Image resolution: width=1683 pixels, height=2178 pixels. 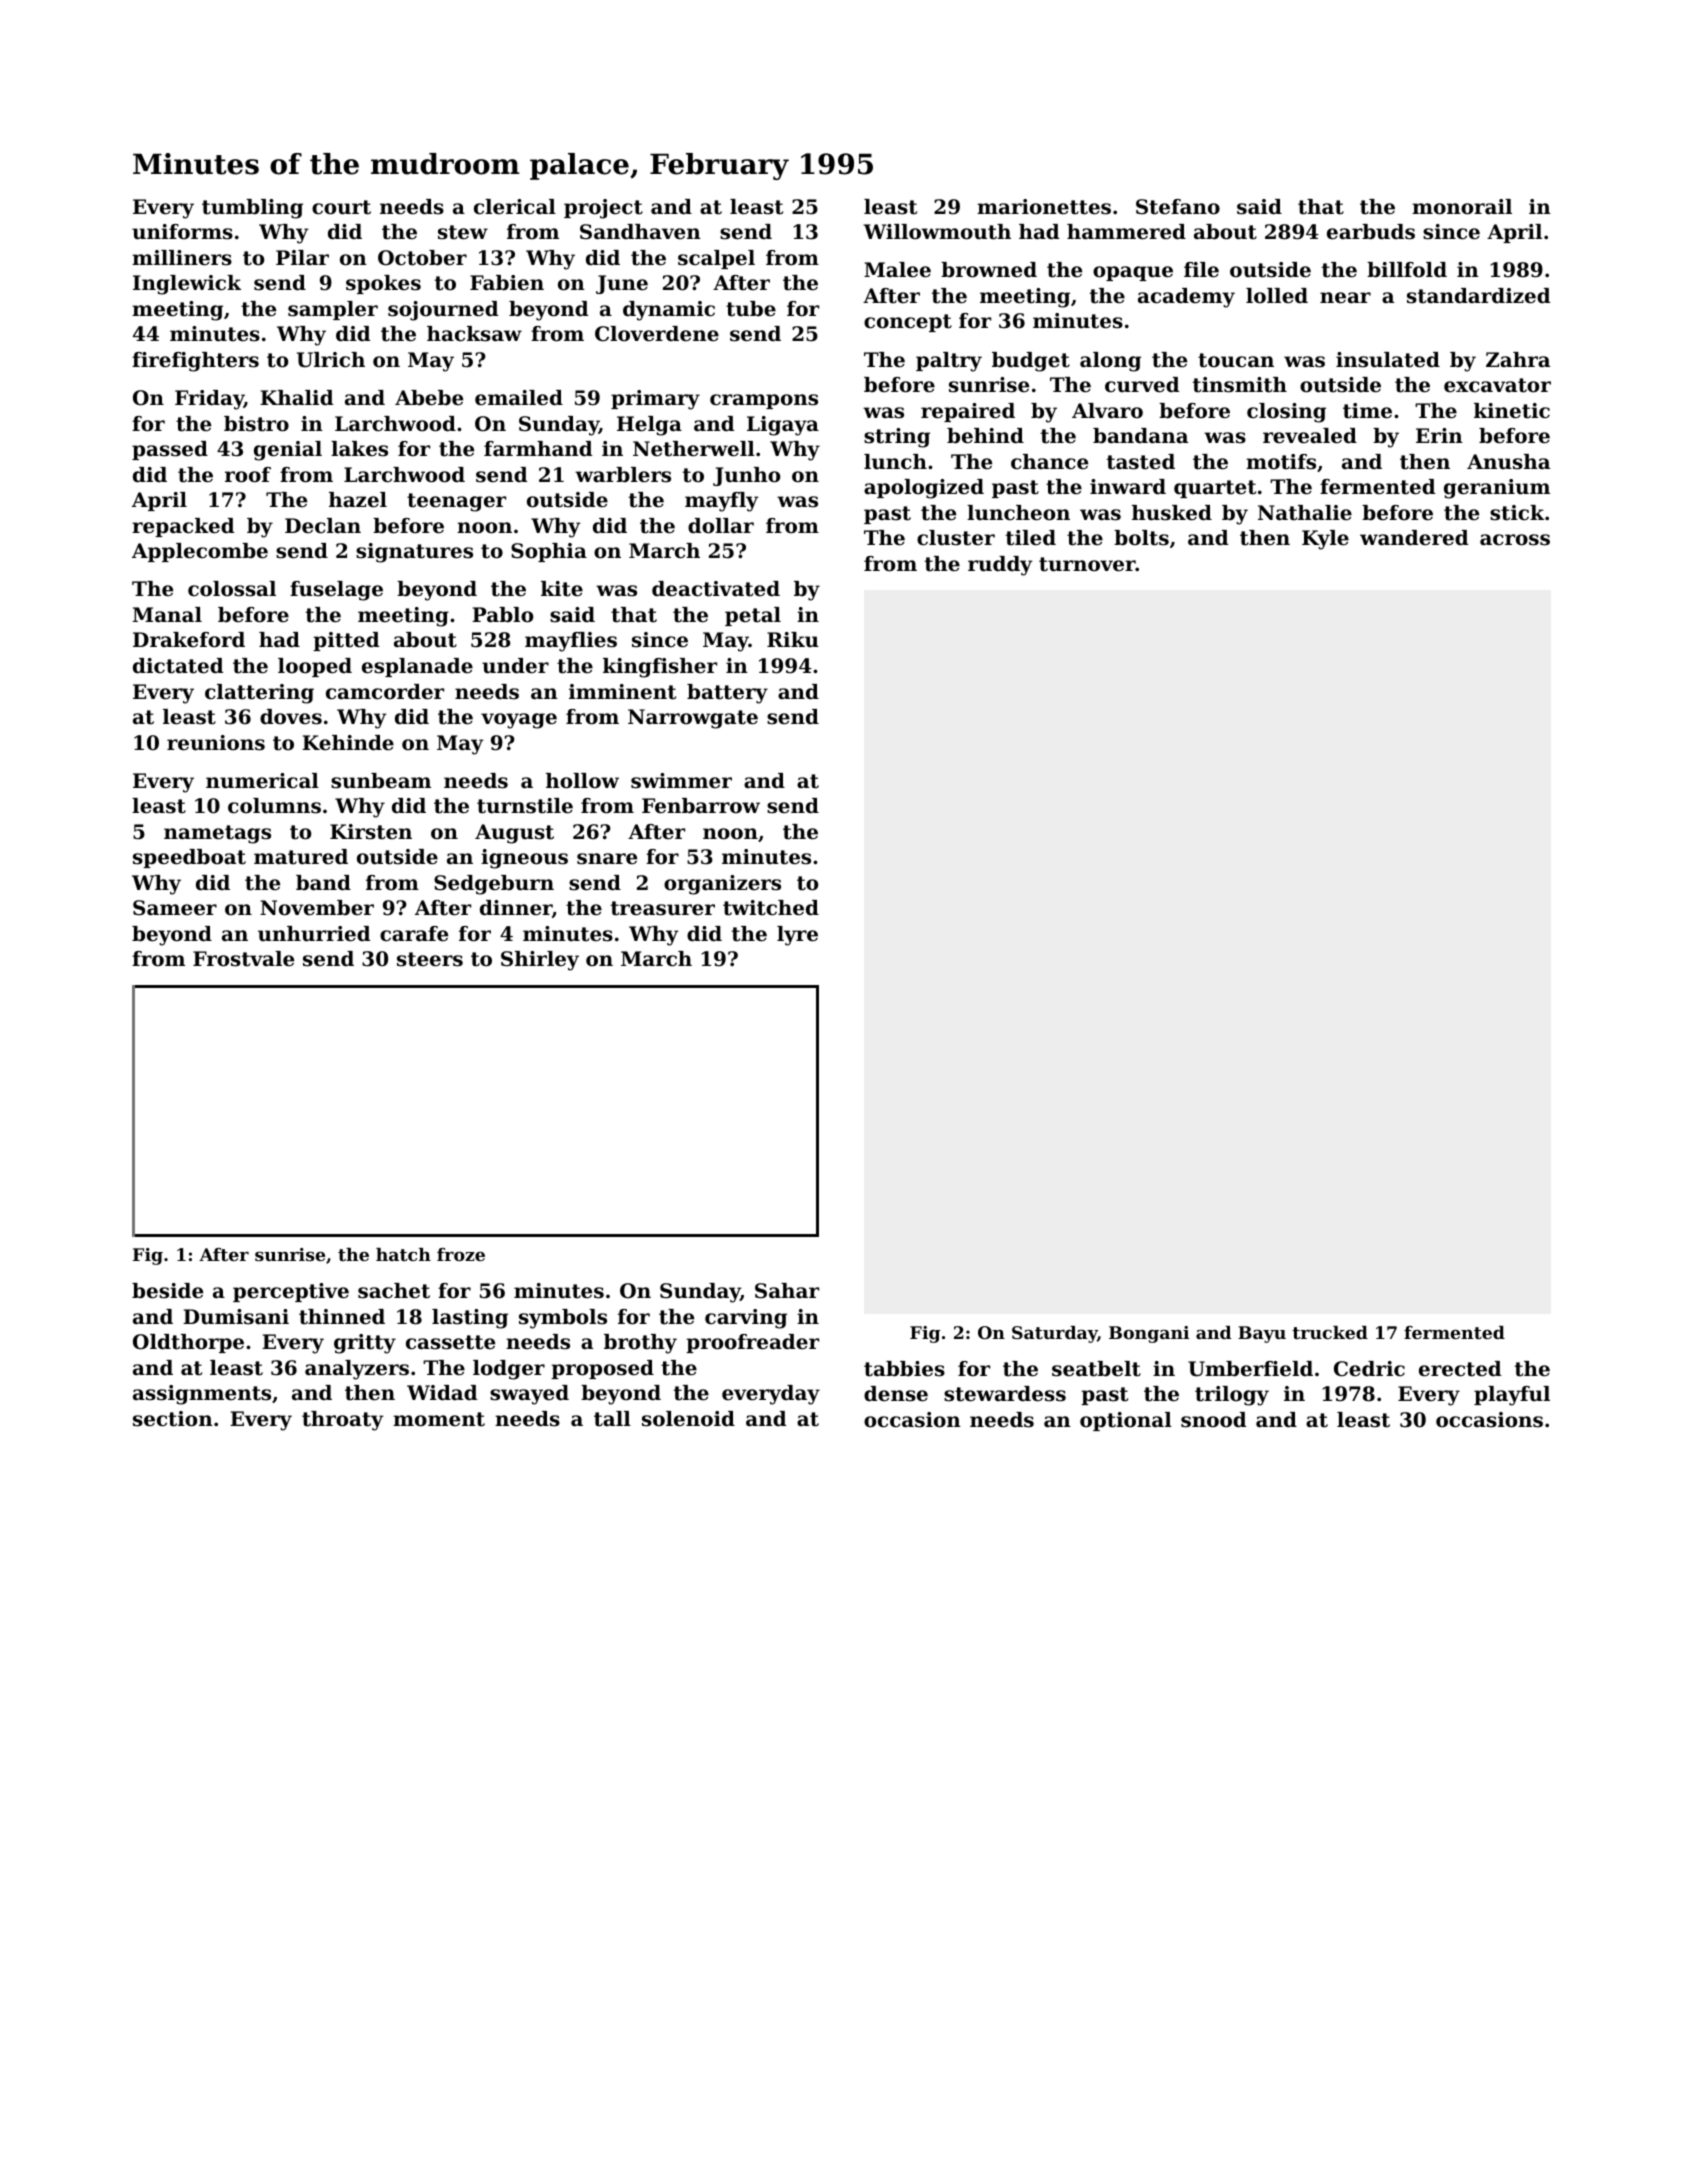 What do you see at coordinates (336, 591) in the image?
I see `fuselage` at bounding box center [336, 591].
